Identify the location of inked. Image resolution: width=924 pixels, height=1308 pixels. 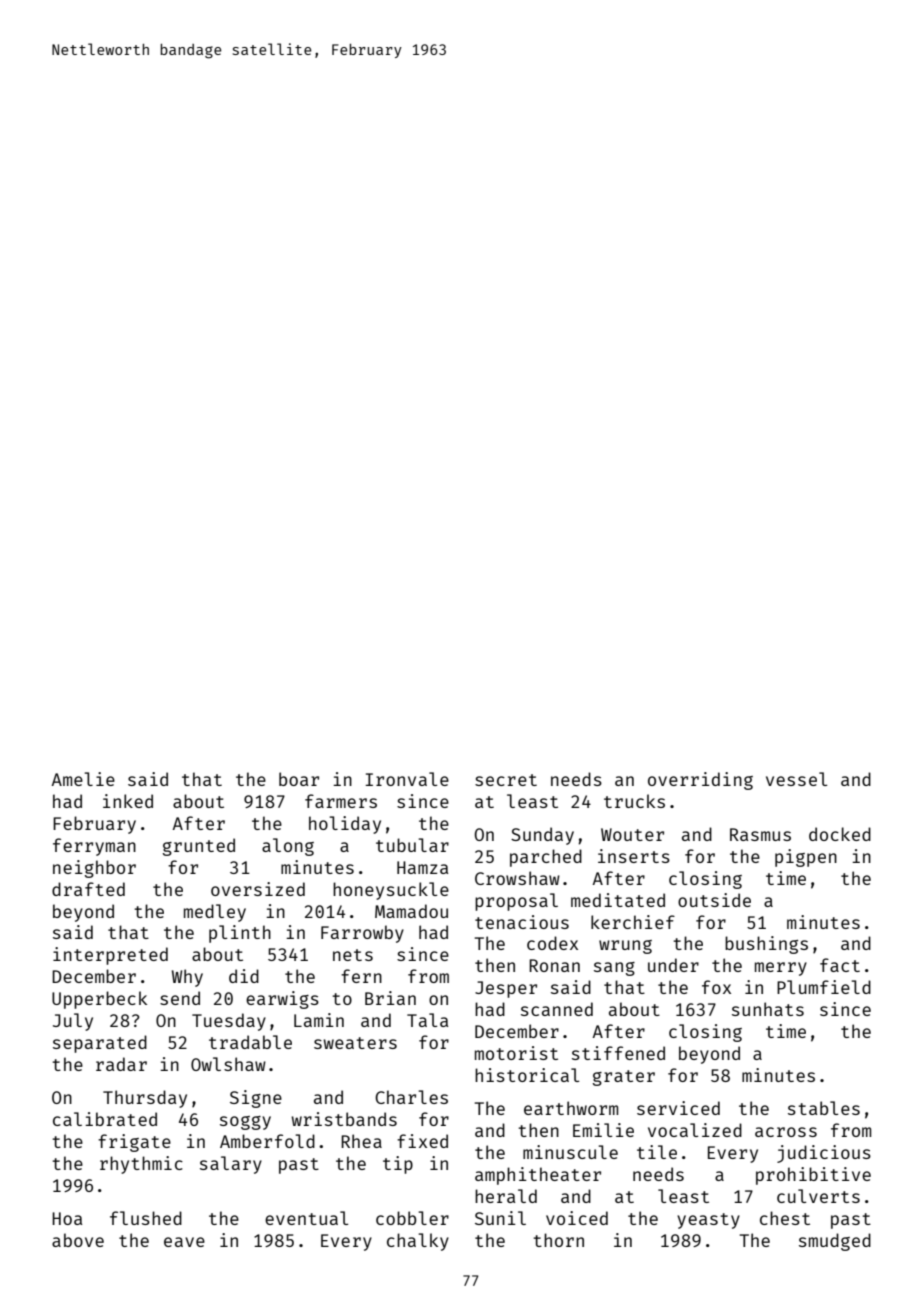
(128, 801).
